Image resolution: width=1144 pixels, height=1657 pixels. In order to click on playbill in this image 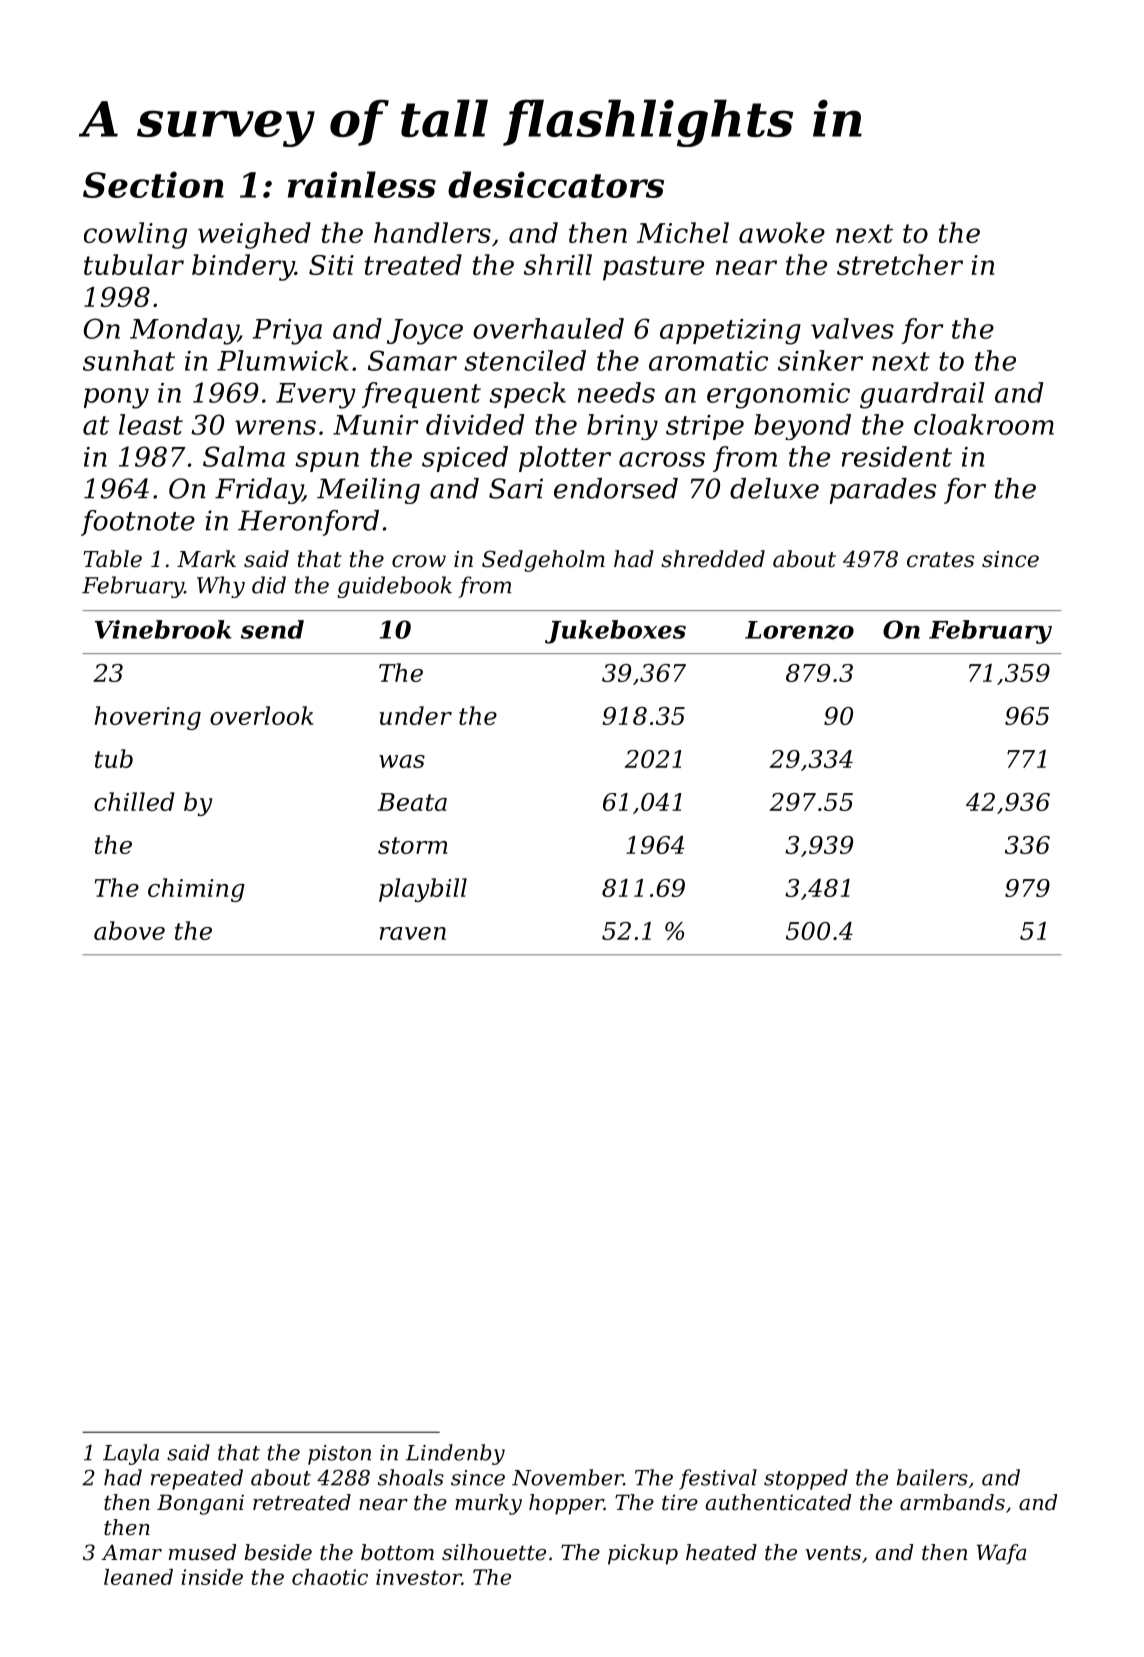, I will do `click(423, 890)`.
